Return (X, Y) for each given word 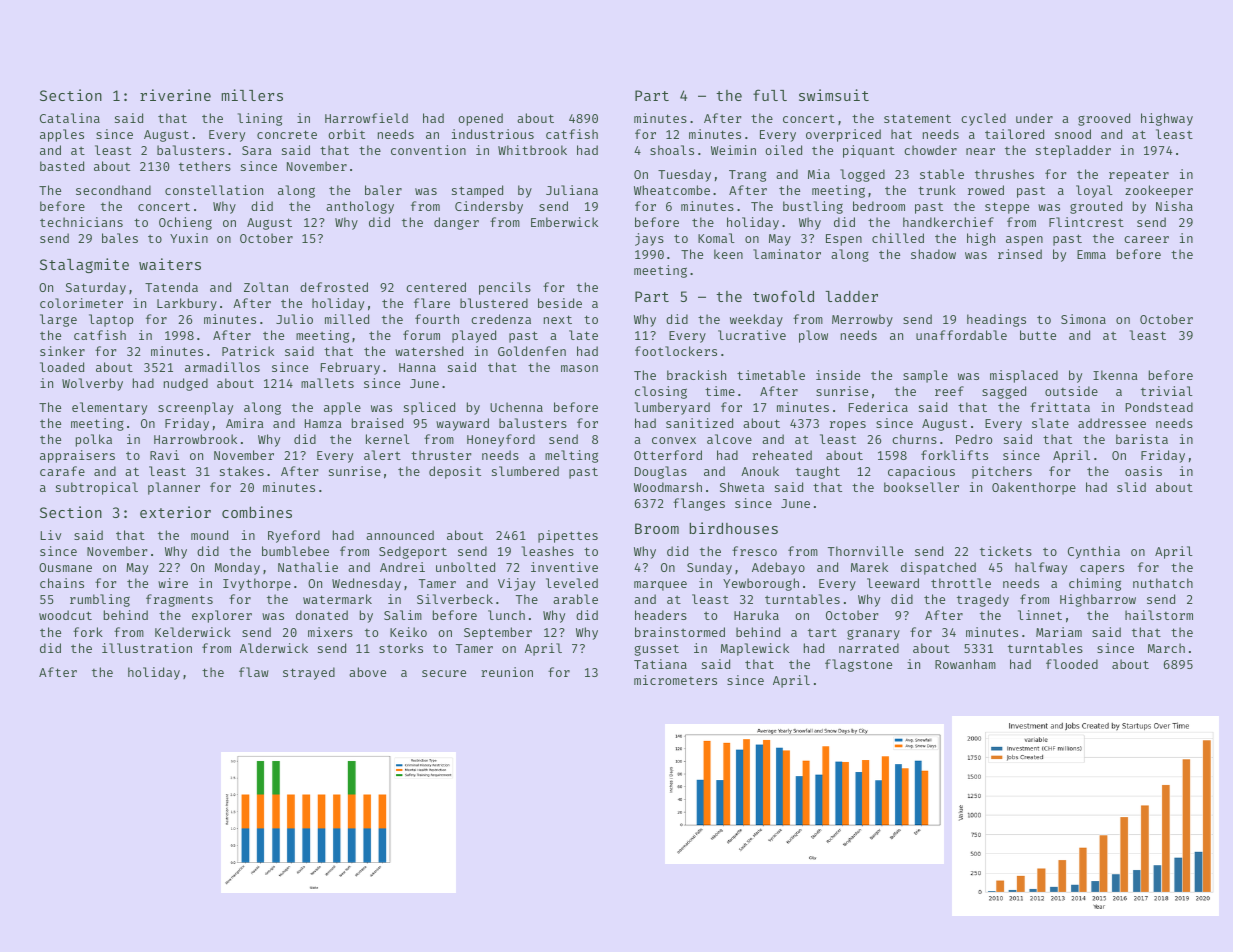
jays (649, 239)
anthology (360, 207)
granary (873, 635)
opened (480, 119)
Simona (1083, 319)
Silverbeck (455, 599)
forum (421, 335)
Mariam (1059, 632)
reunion (507, 672)
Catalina (70, 118)
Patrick (248, 351)
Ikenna (1115, 375)
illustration (147, 648)
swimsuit (834, 95)
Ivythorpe (257, 584)
